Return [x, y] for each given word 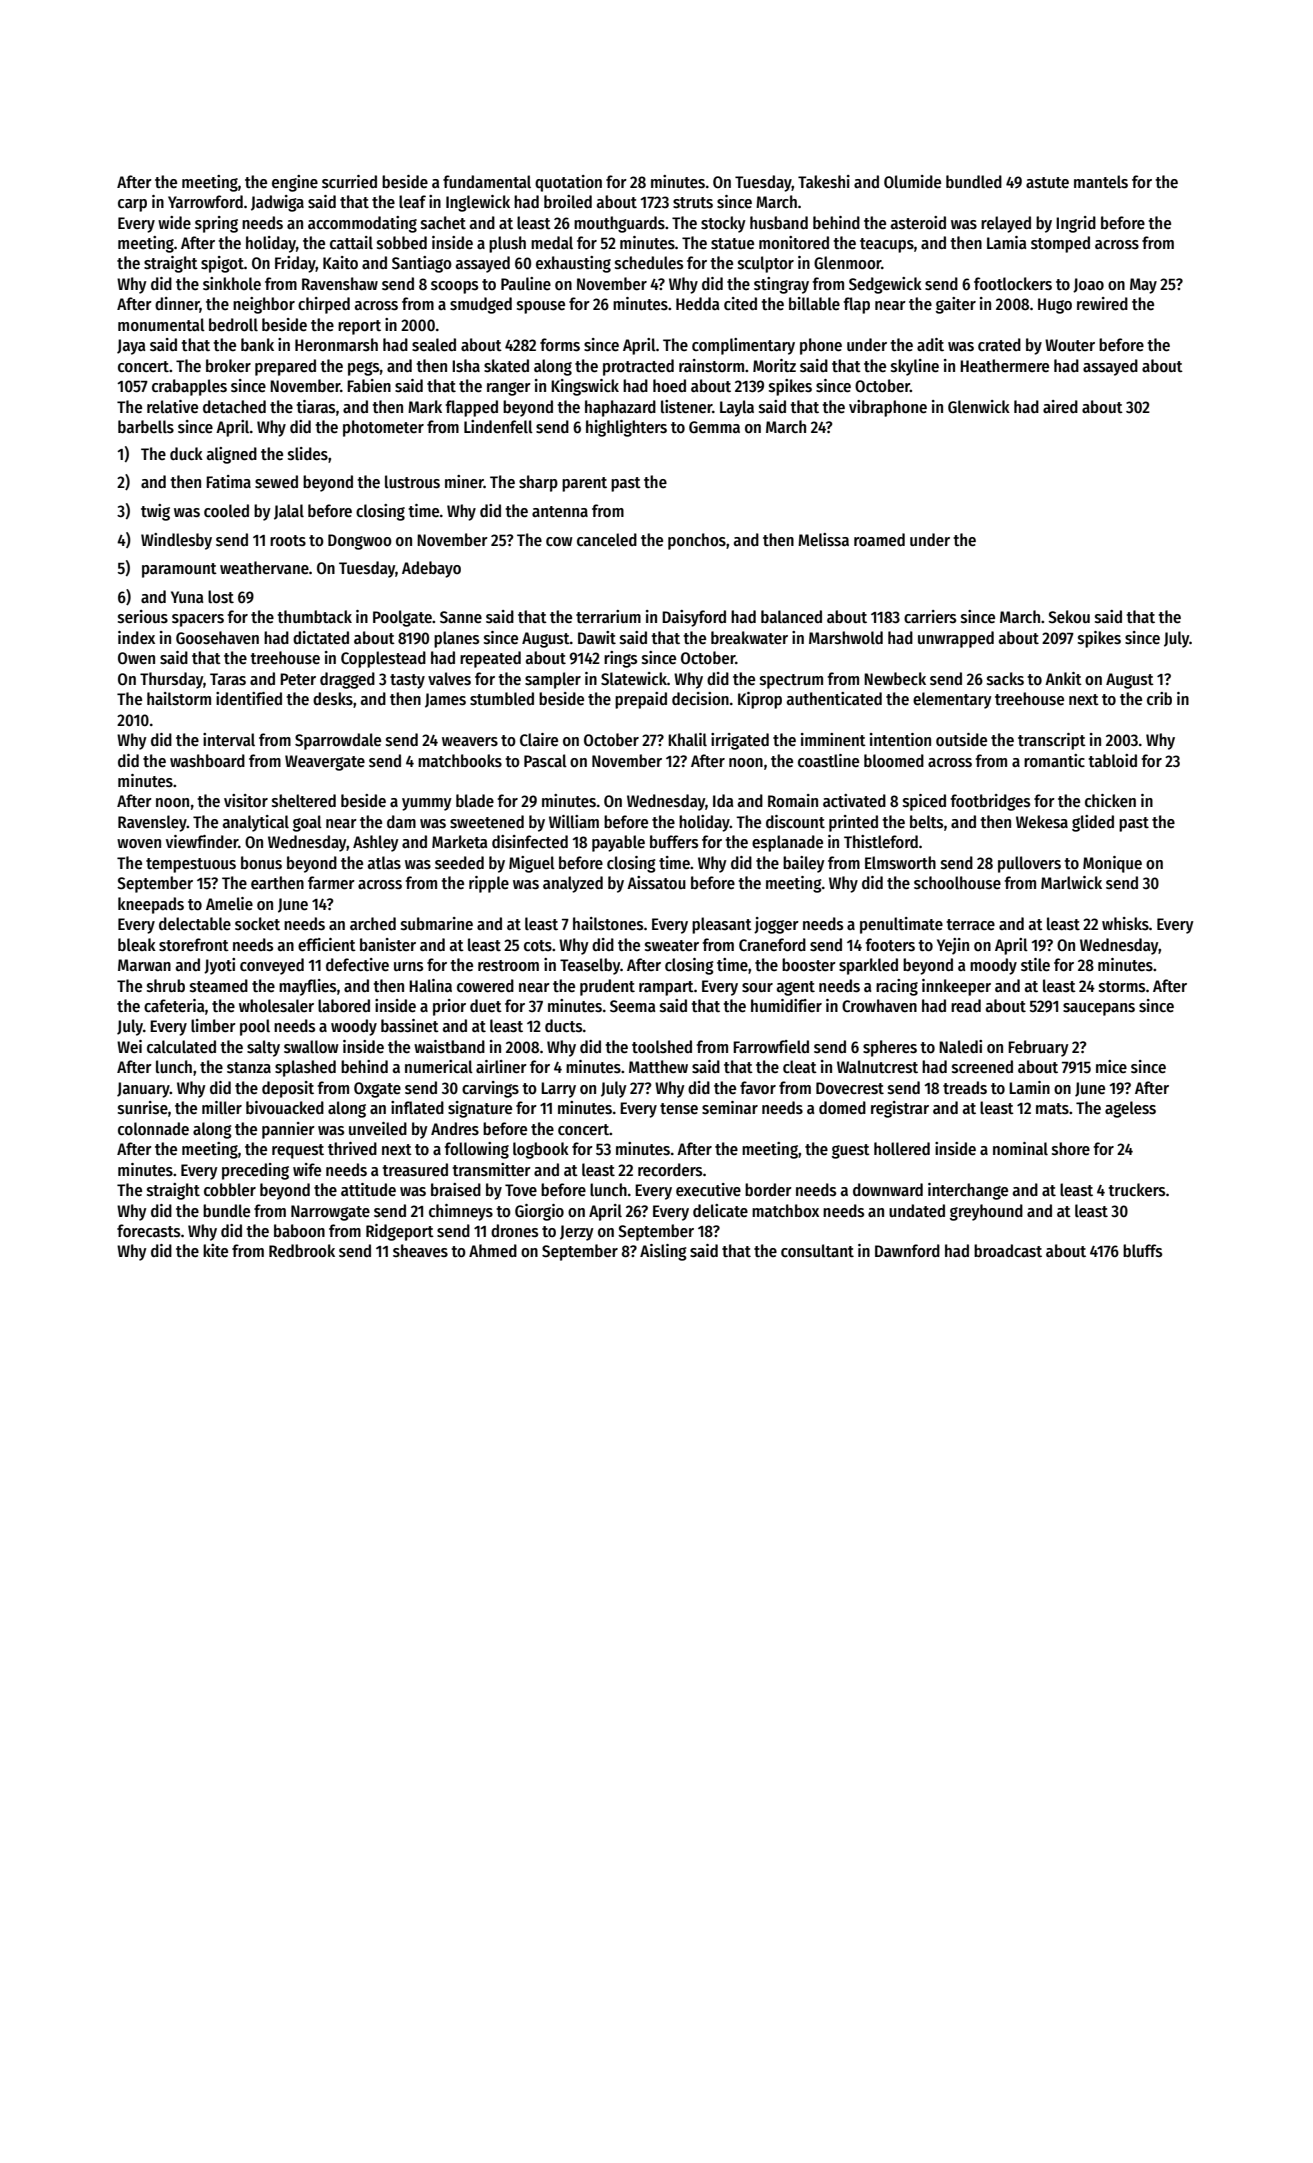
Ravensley [152, 823]
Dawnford [907, 1251]
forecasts [148, 1231]
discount [795, 822]
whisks [1125, 924]
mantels [1101, 182]
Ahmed [493, 1251]
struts [693, 203]
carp [132, 205]
